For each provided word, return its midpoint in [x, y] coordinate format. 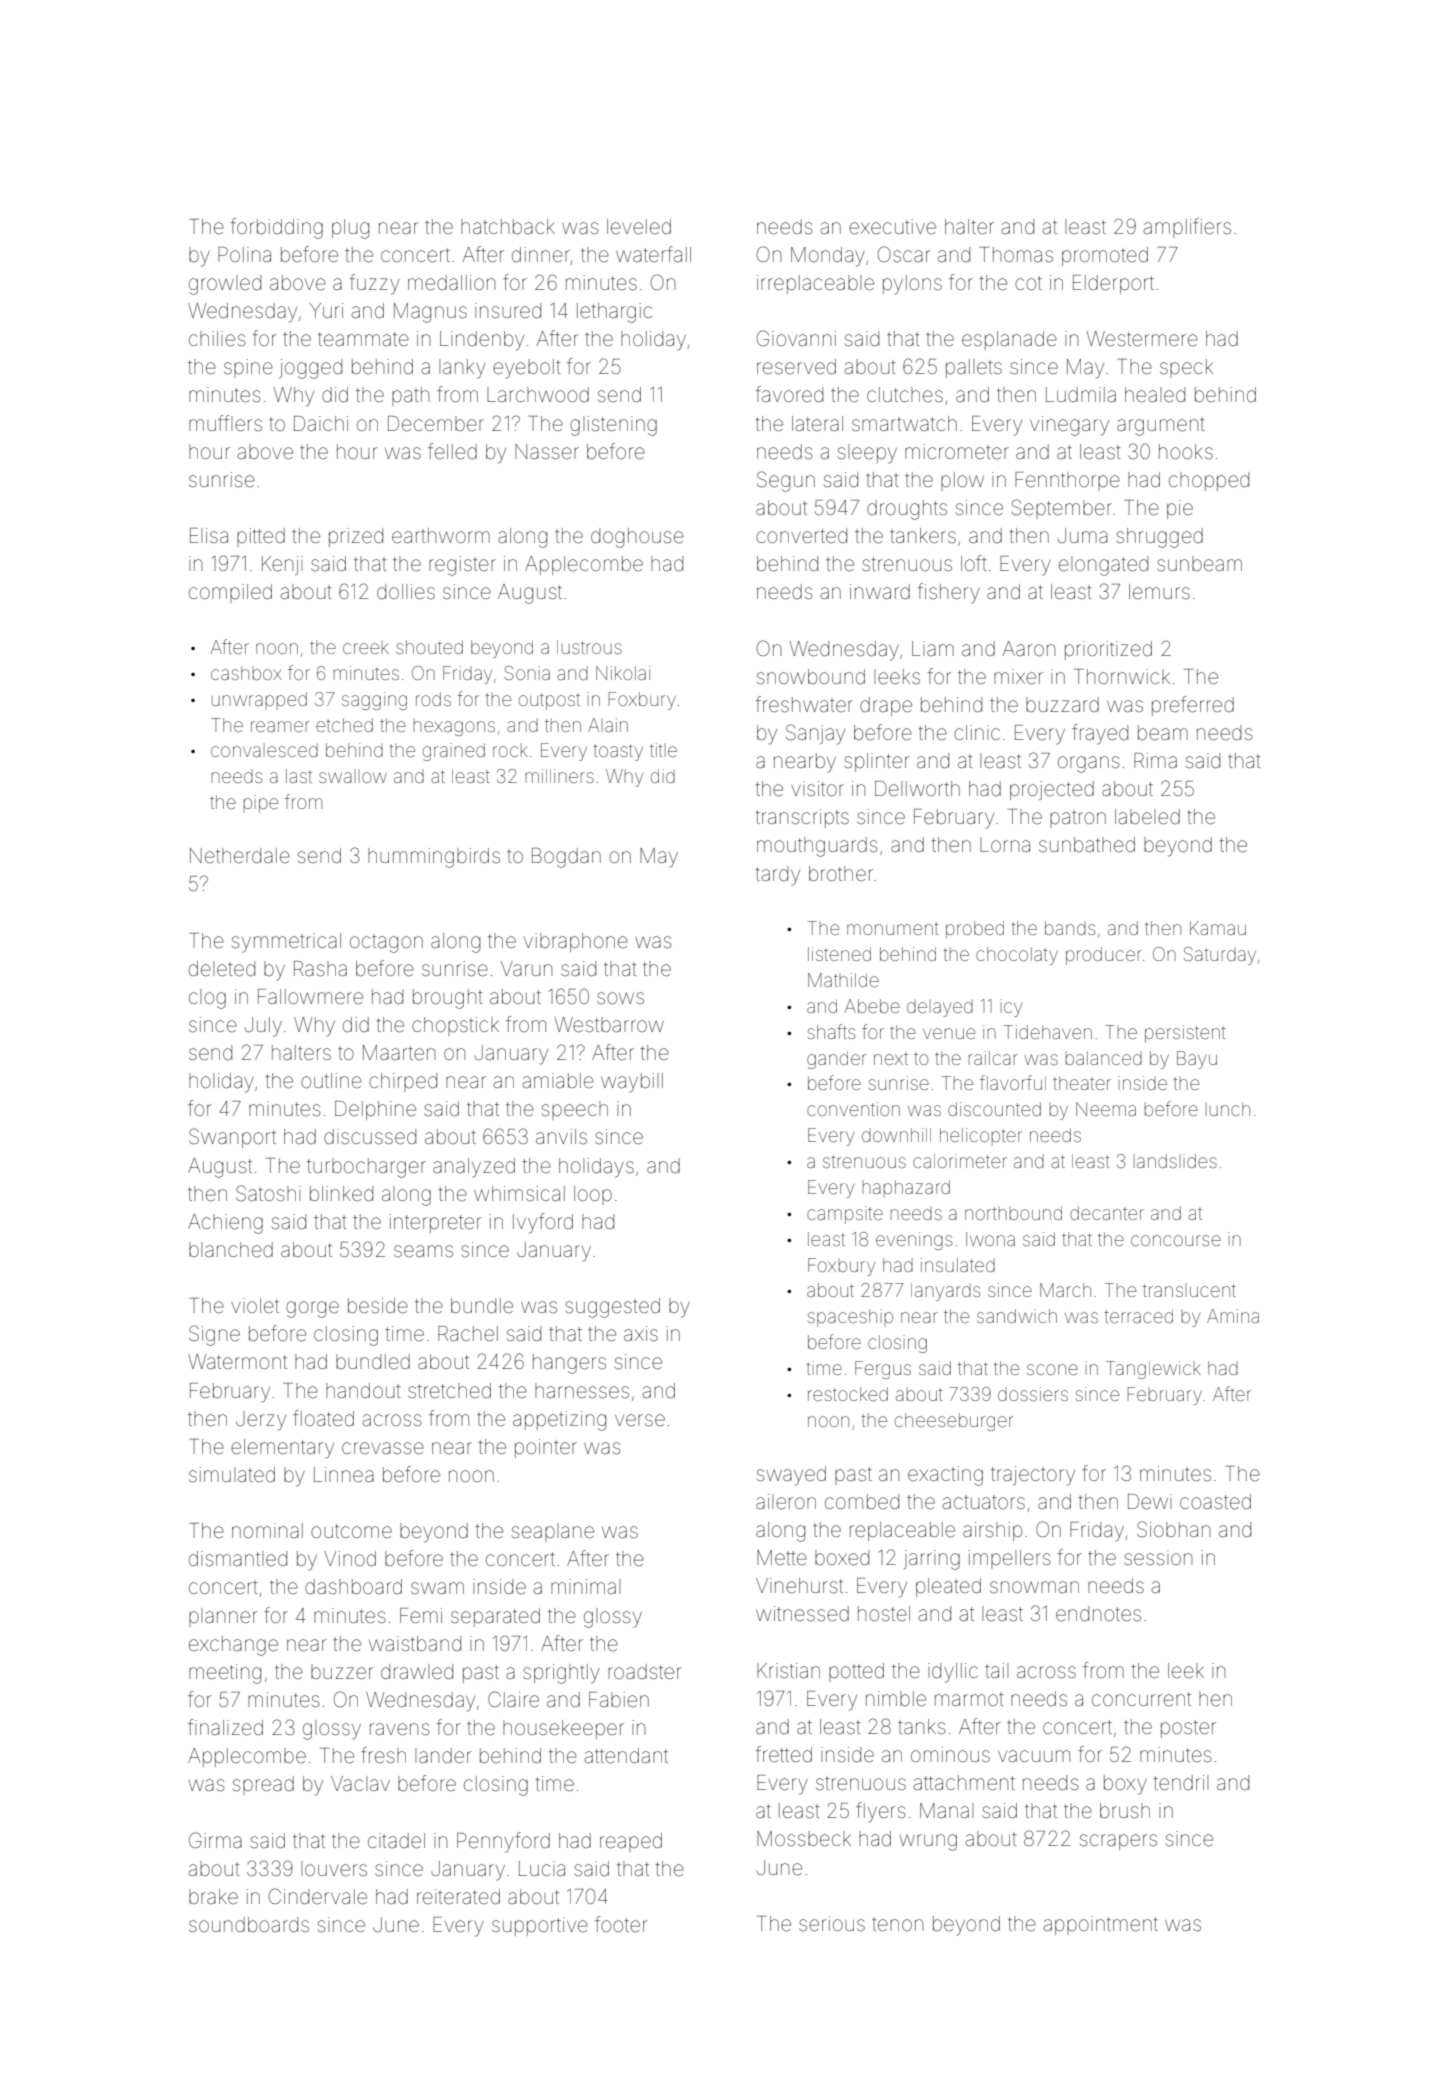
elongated [1103, 566]
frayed [1100, 734]
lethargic [614, 313]
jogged [310, 369]
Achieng [225, 1224]
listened [839, 954]
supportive [540, 1926]
